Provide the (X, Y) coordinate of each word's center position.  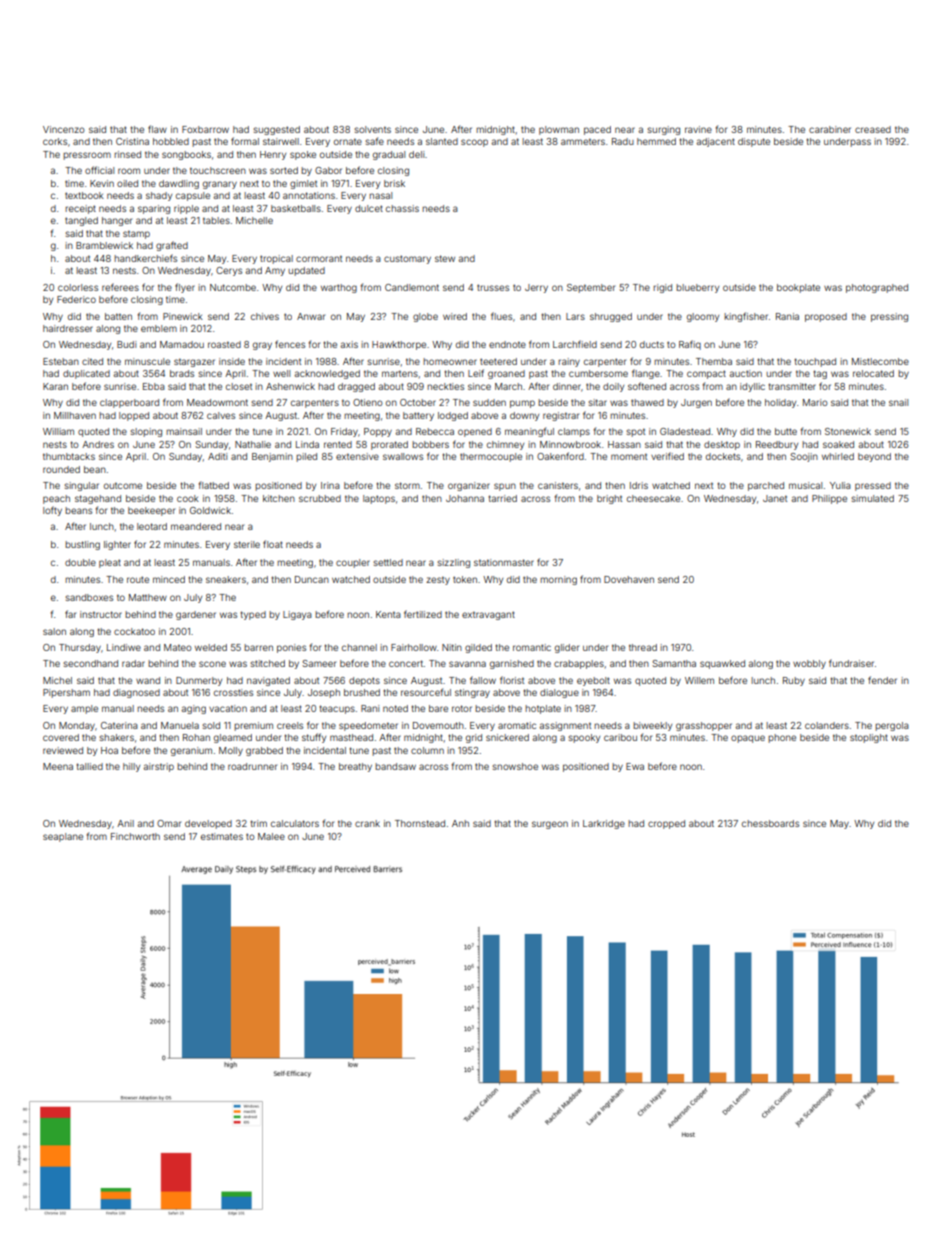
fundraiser (851, 663)
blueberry (697, 288)
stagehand (98, 499)
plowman (559, 130)
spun (505, 487)
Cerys (229, 271)
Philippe (829, 499)
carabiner (830, 129)
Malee (271, 836)
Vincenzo (64, 129)
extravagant (488, 615)
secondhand (90, 663)
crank (367, 823)
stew (445, 258)
